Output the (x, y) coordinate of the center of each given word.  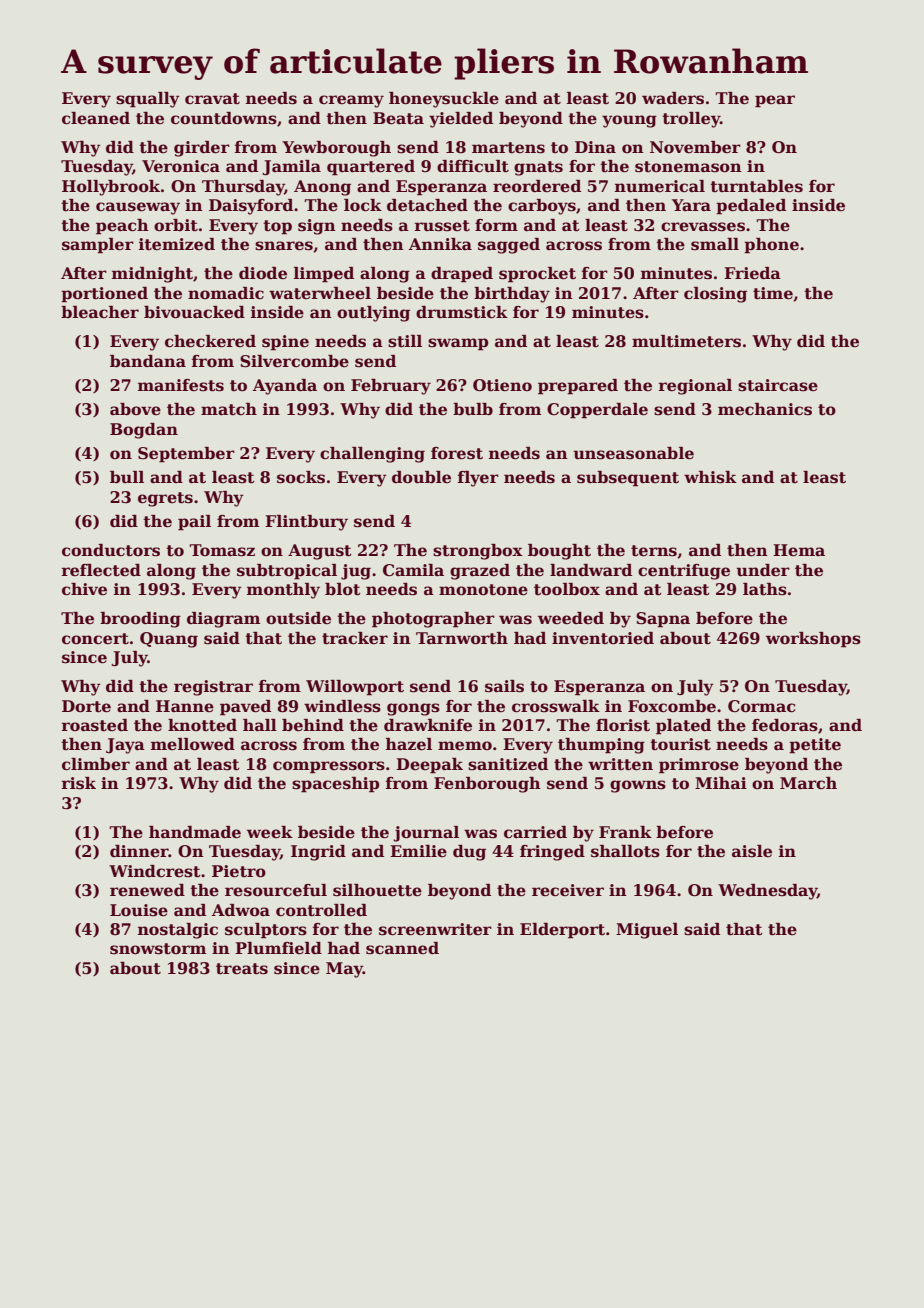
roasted (95, 725)
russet (442, 226)
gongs (413, 709)
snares (284, 246)
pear (775, 101)
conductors (111, 550)
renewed (147, 890)
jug (356, 572)
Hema (799, 550)
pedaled (751, 207)
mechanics (765, 409)
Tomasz (222, 550)
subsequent (628, 479)
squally (148, 100)
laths (765, 589)
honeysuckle (444, 100)
